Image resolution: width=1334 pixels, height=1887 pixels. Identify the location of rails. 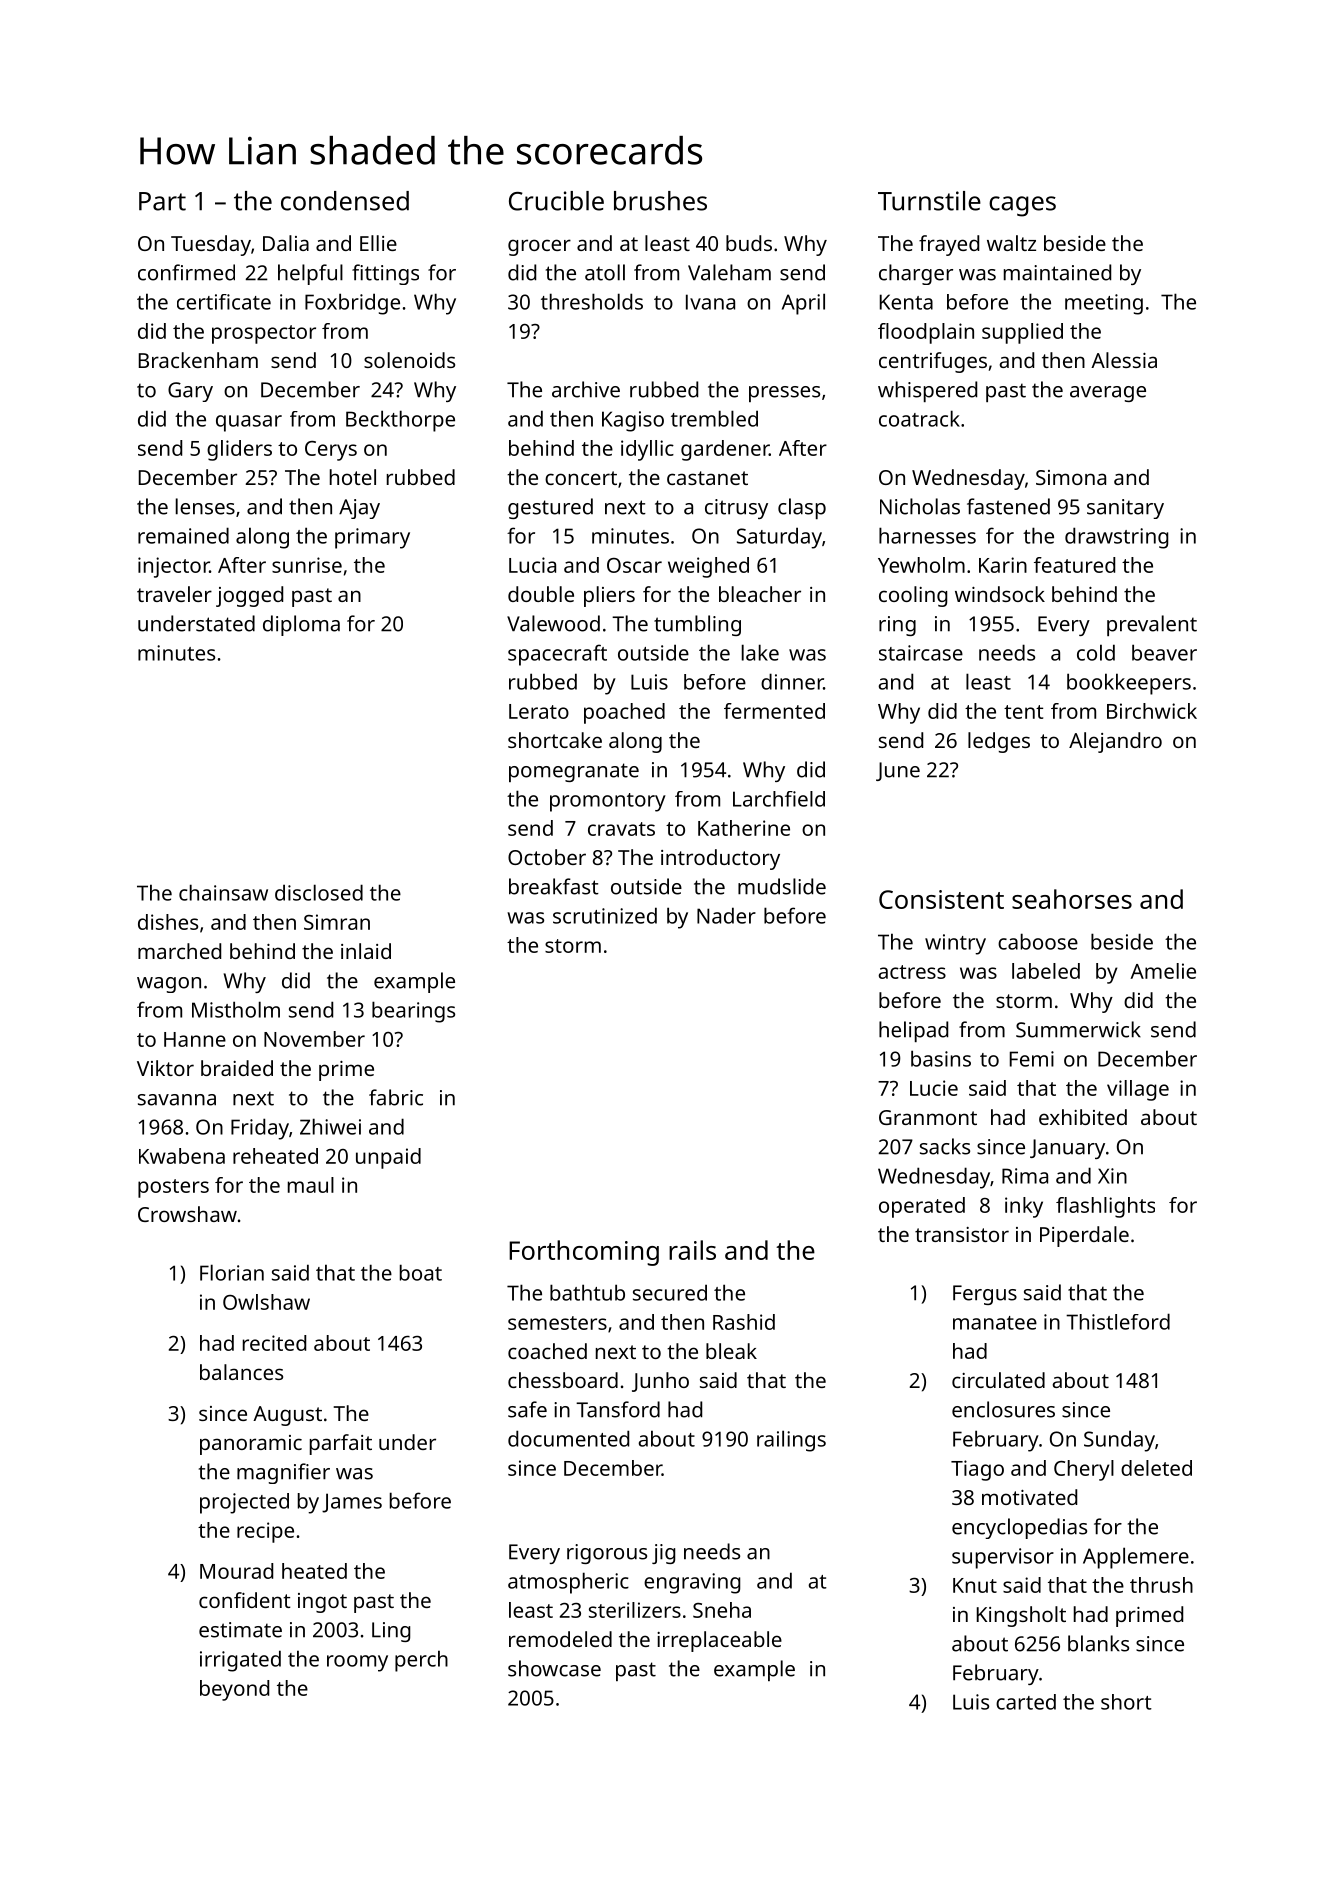
(692, 1250).
